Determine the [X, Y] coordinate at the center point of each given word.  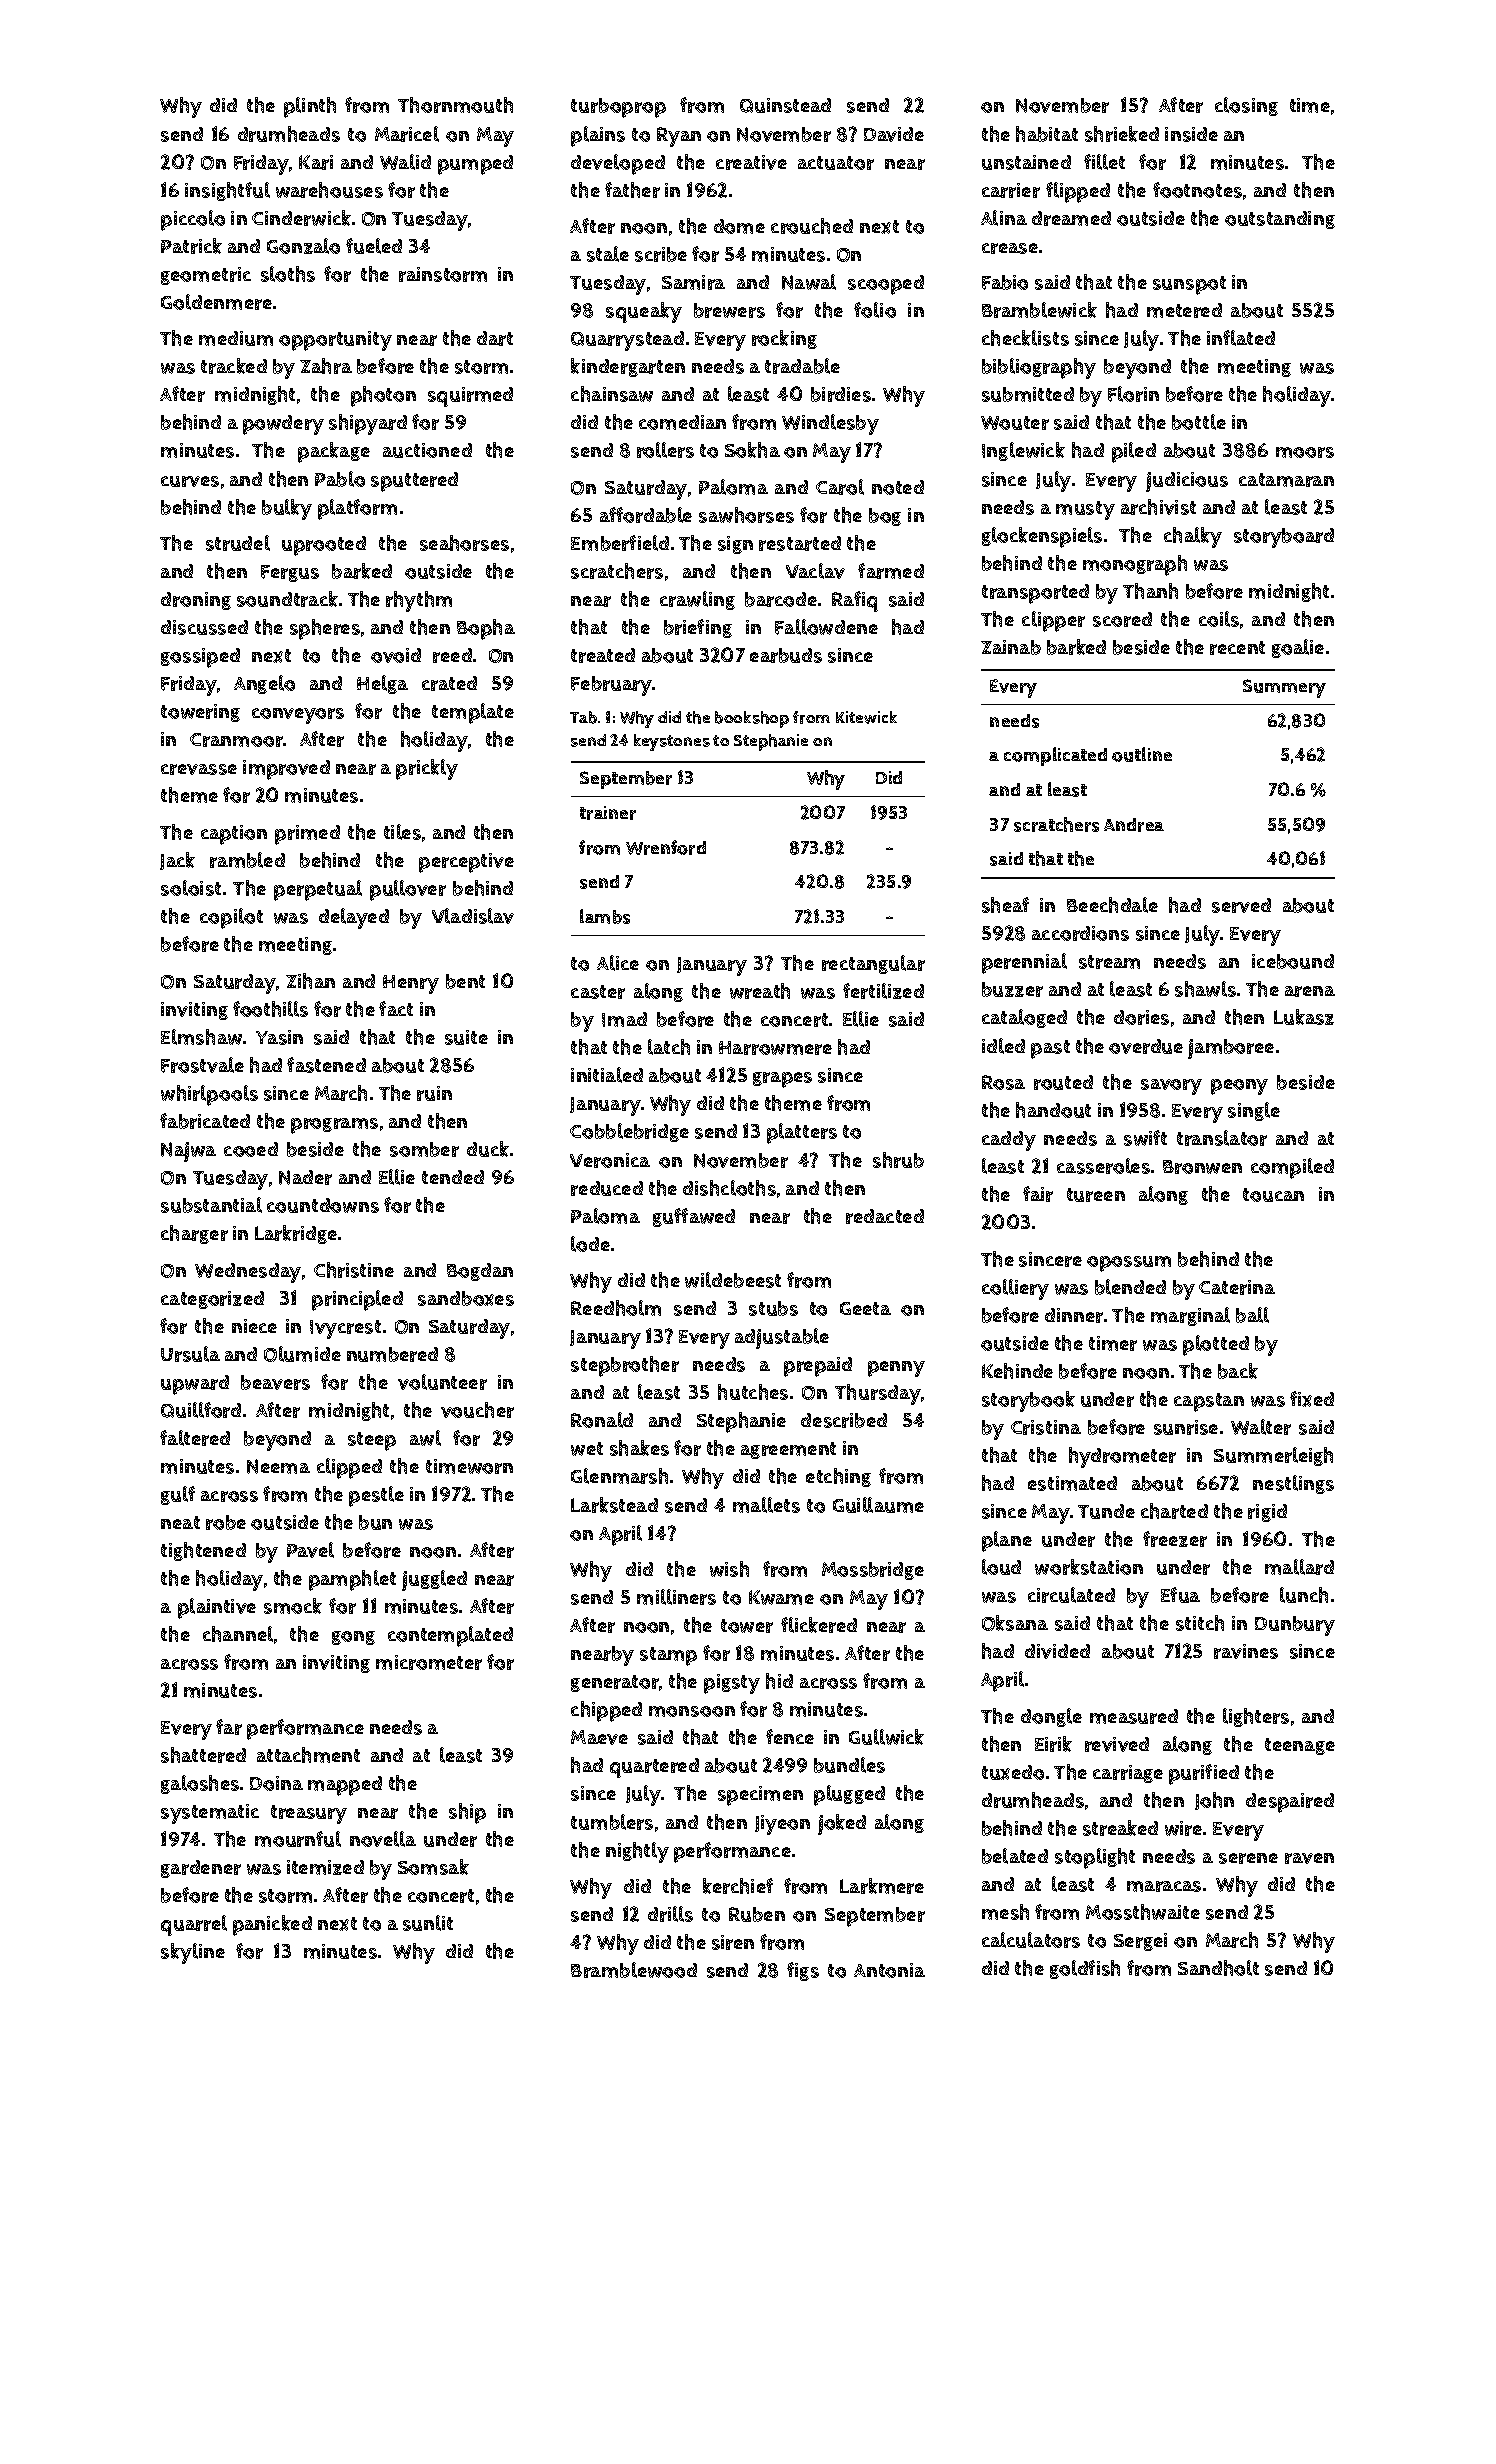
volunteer [442, 1382]
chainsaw [612, 394]
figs [803, 1971]
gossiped [200, 658]
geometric [206, 276]
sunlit [428, 1923]
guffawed [694, 1217]
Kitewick [866, 717]
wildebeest [733, 1280]
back [1238, 1371]
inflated [1241, 338]
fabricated [205, 1121]
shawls [1205, 989]
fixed [1312, 1399]
